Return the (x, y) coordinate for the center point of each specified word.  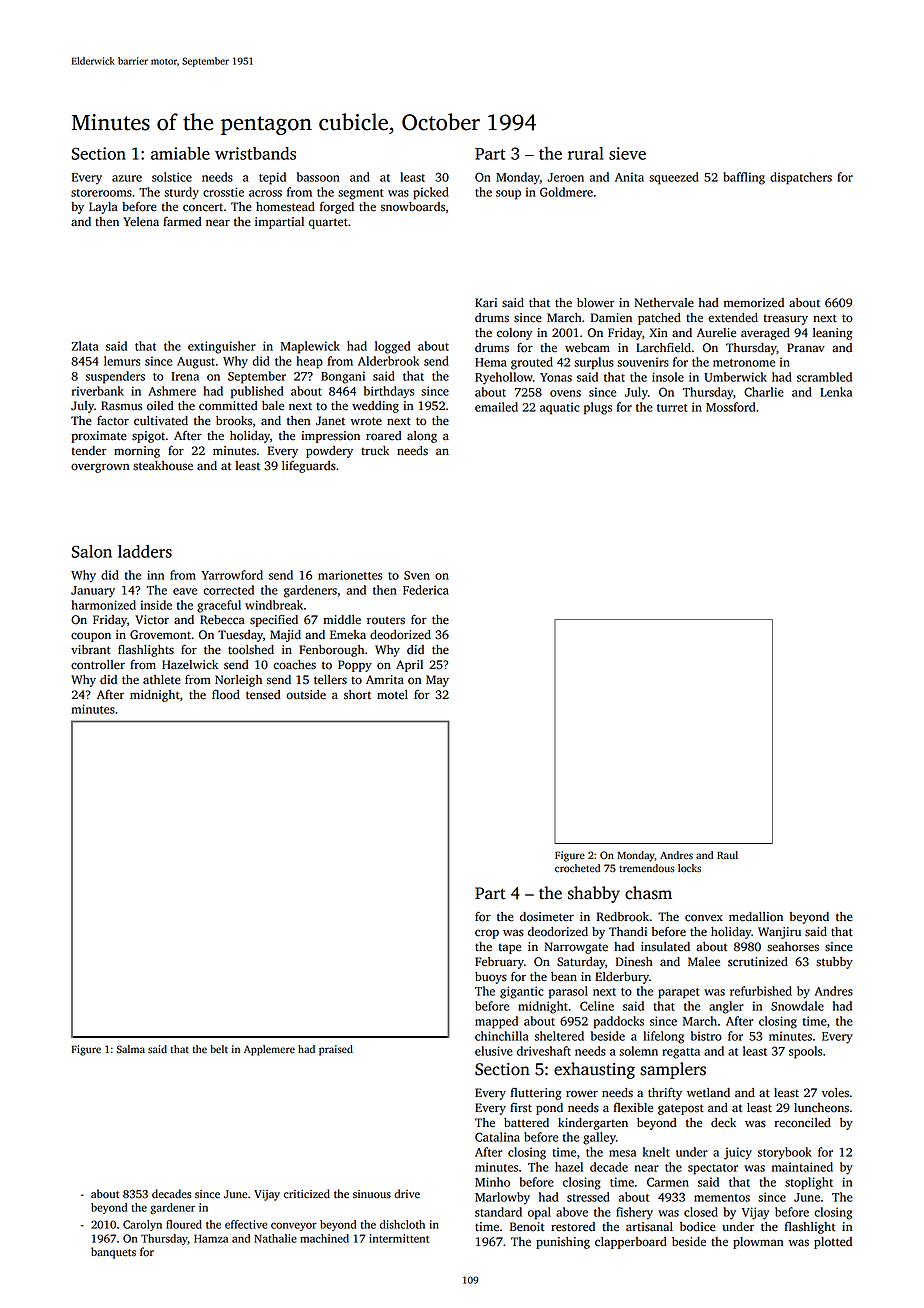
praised (336, 1050)
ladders (145, 551)
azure (127, 178)
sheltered (559, 1036)
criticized (307, 1194)
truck (375, 451)
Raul (727, 855)
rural (586, 153)
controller (98, 665)
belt (219, 1049)
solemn (638, 1051)
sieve (627, 153)
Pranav (806, 348)
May (437, 681)
